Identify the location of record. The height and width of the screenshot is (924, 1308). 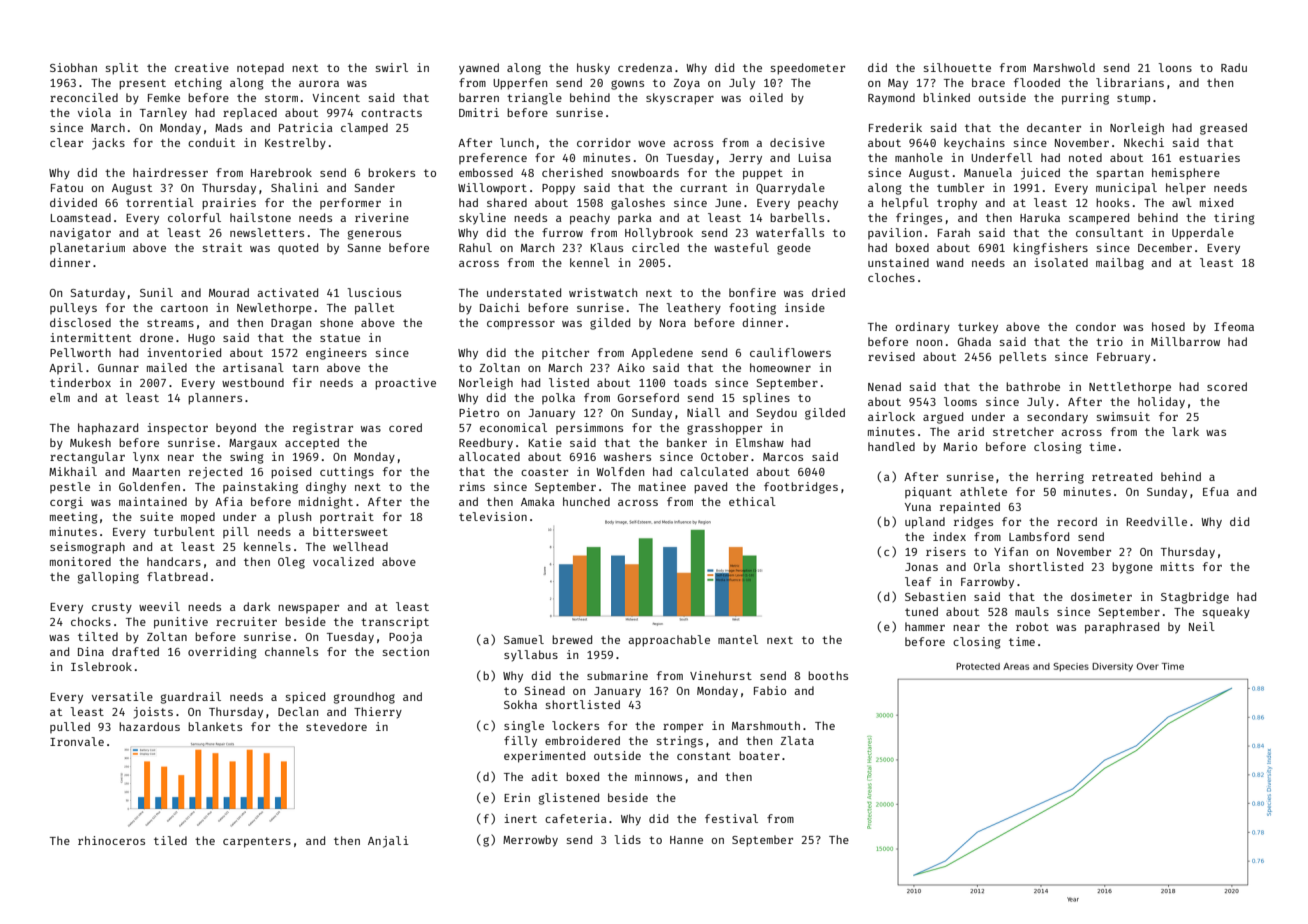
(1077, 521).
